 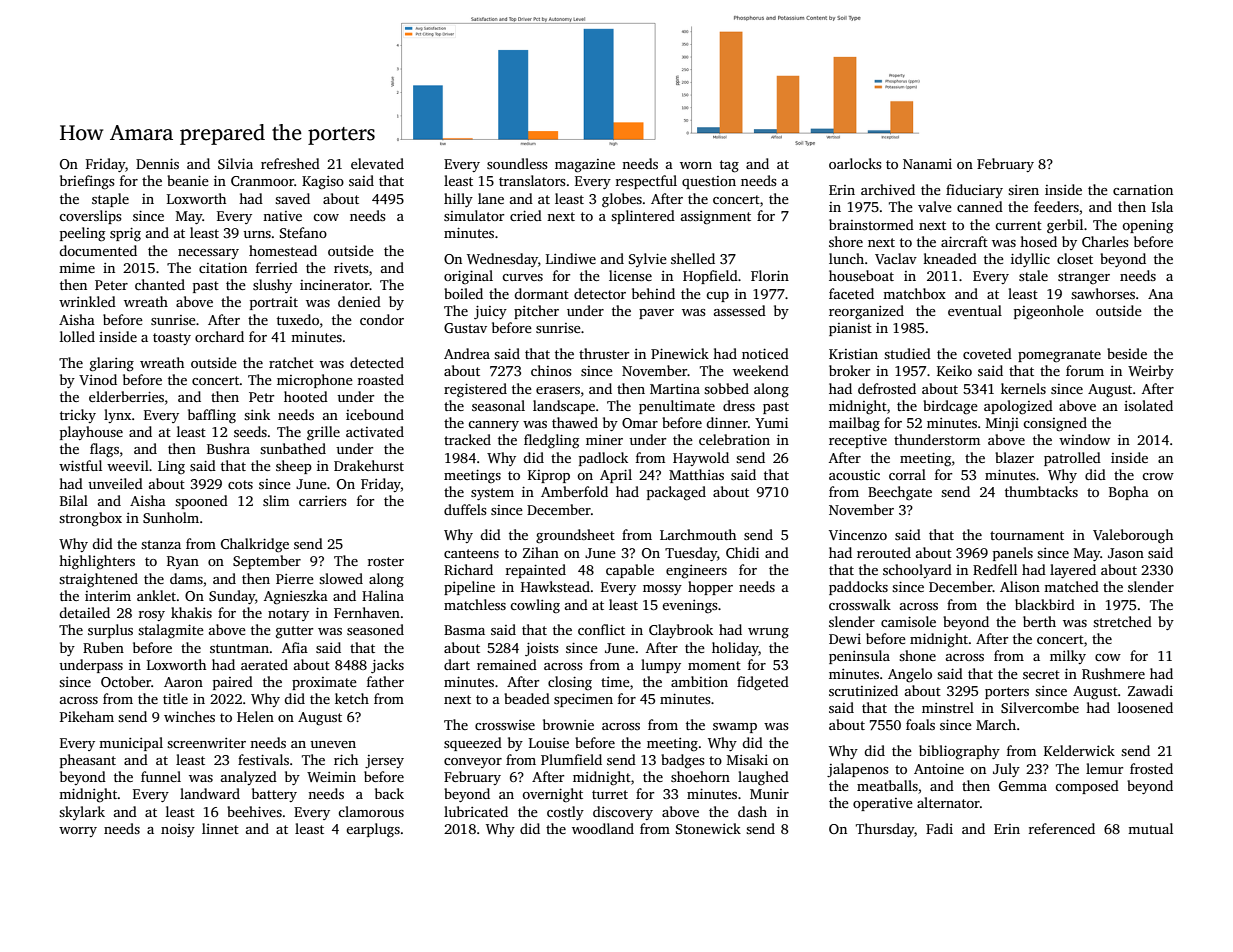 What do you see at coordinates (1103, 293) in the document?
I see `sawhorses` at bounding box center [1103, 293].
